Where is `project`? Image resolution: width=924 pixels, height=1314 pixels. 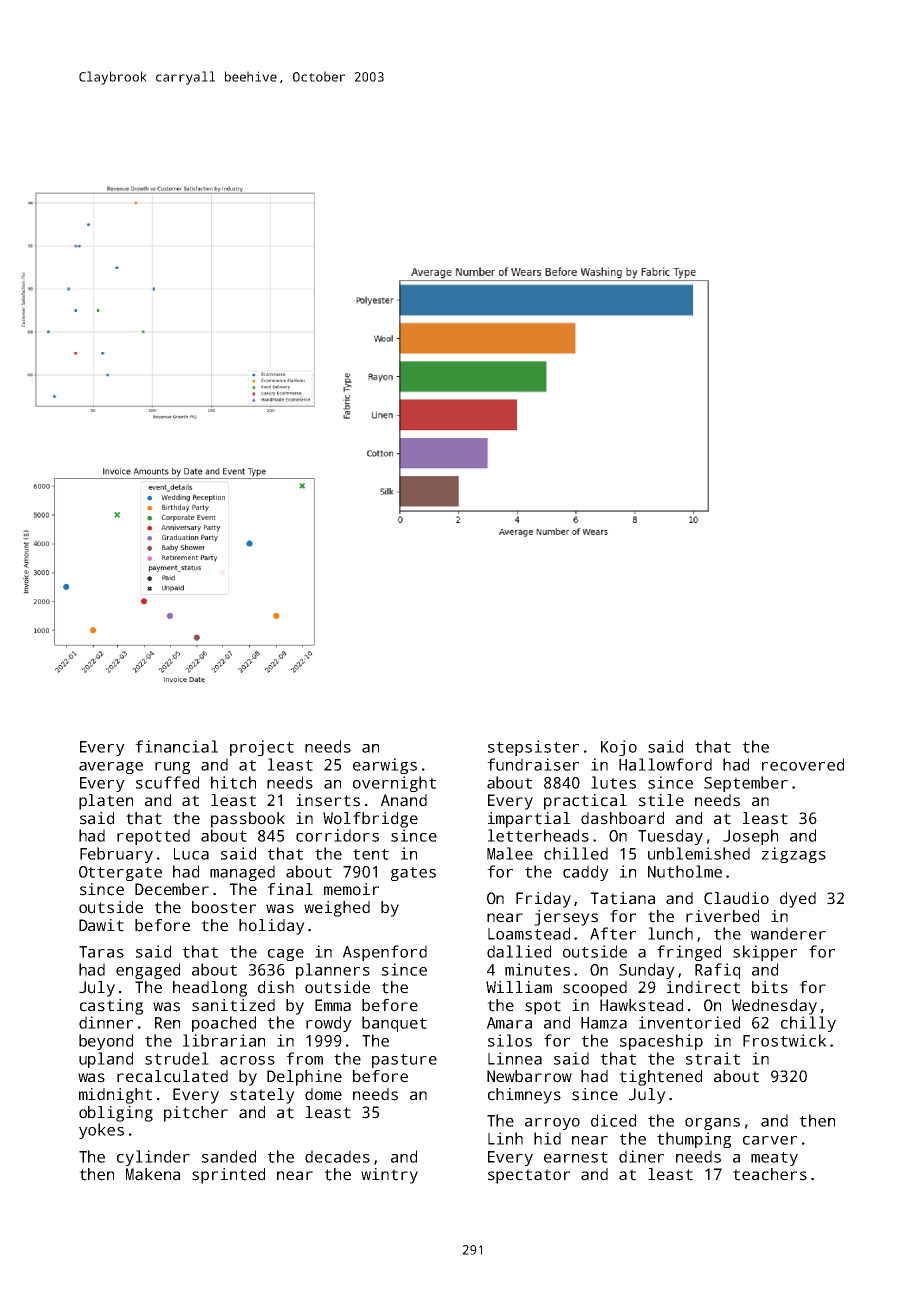
project is located at coordinates (262, 748).
